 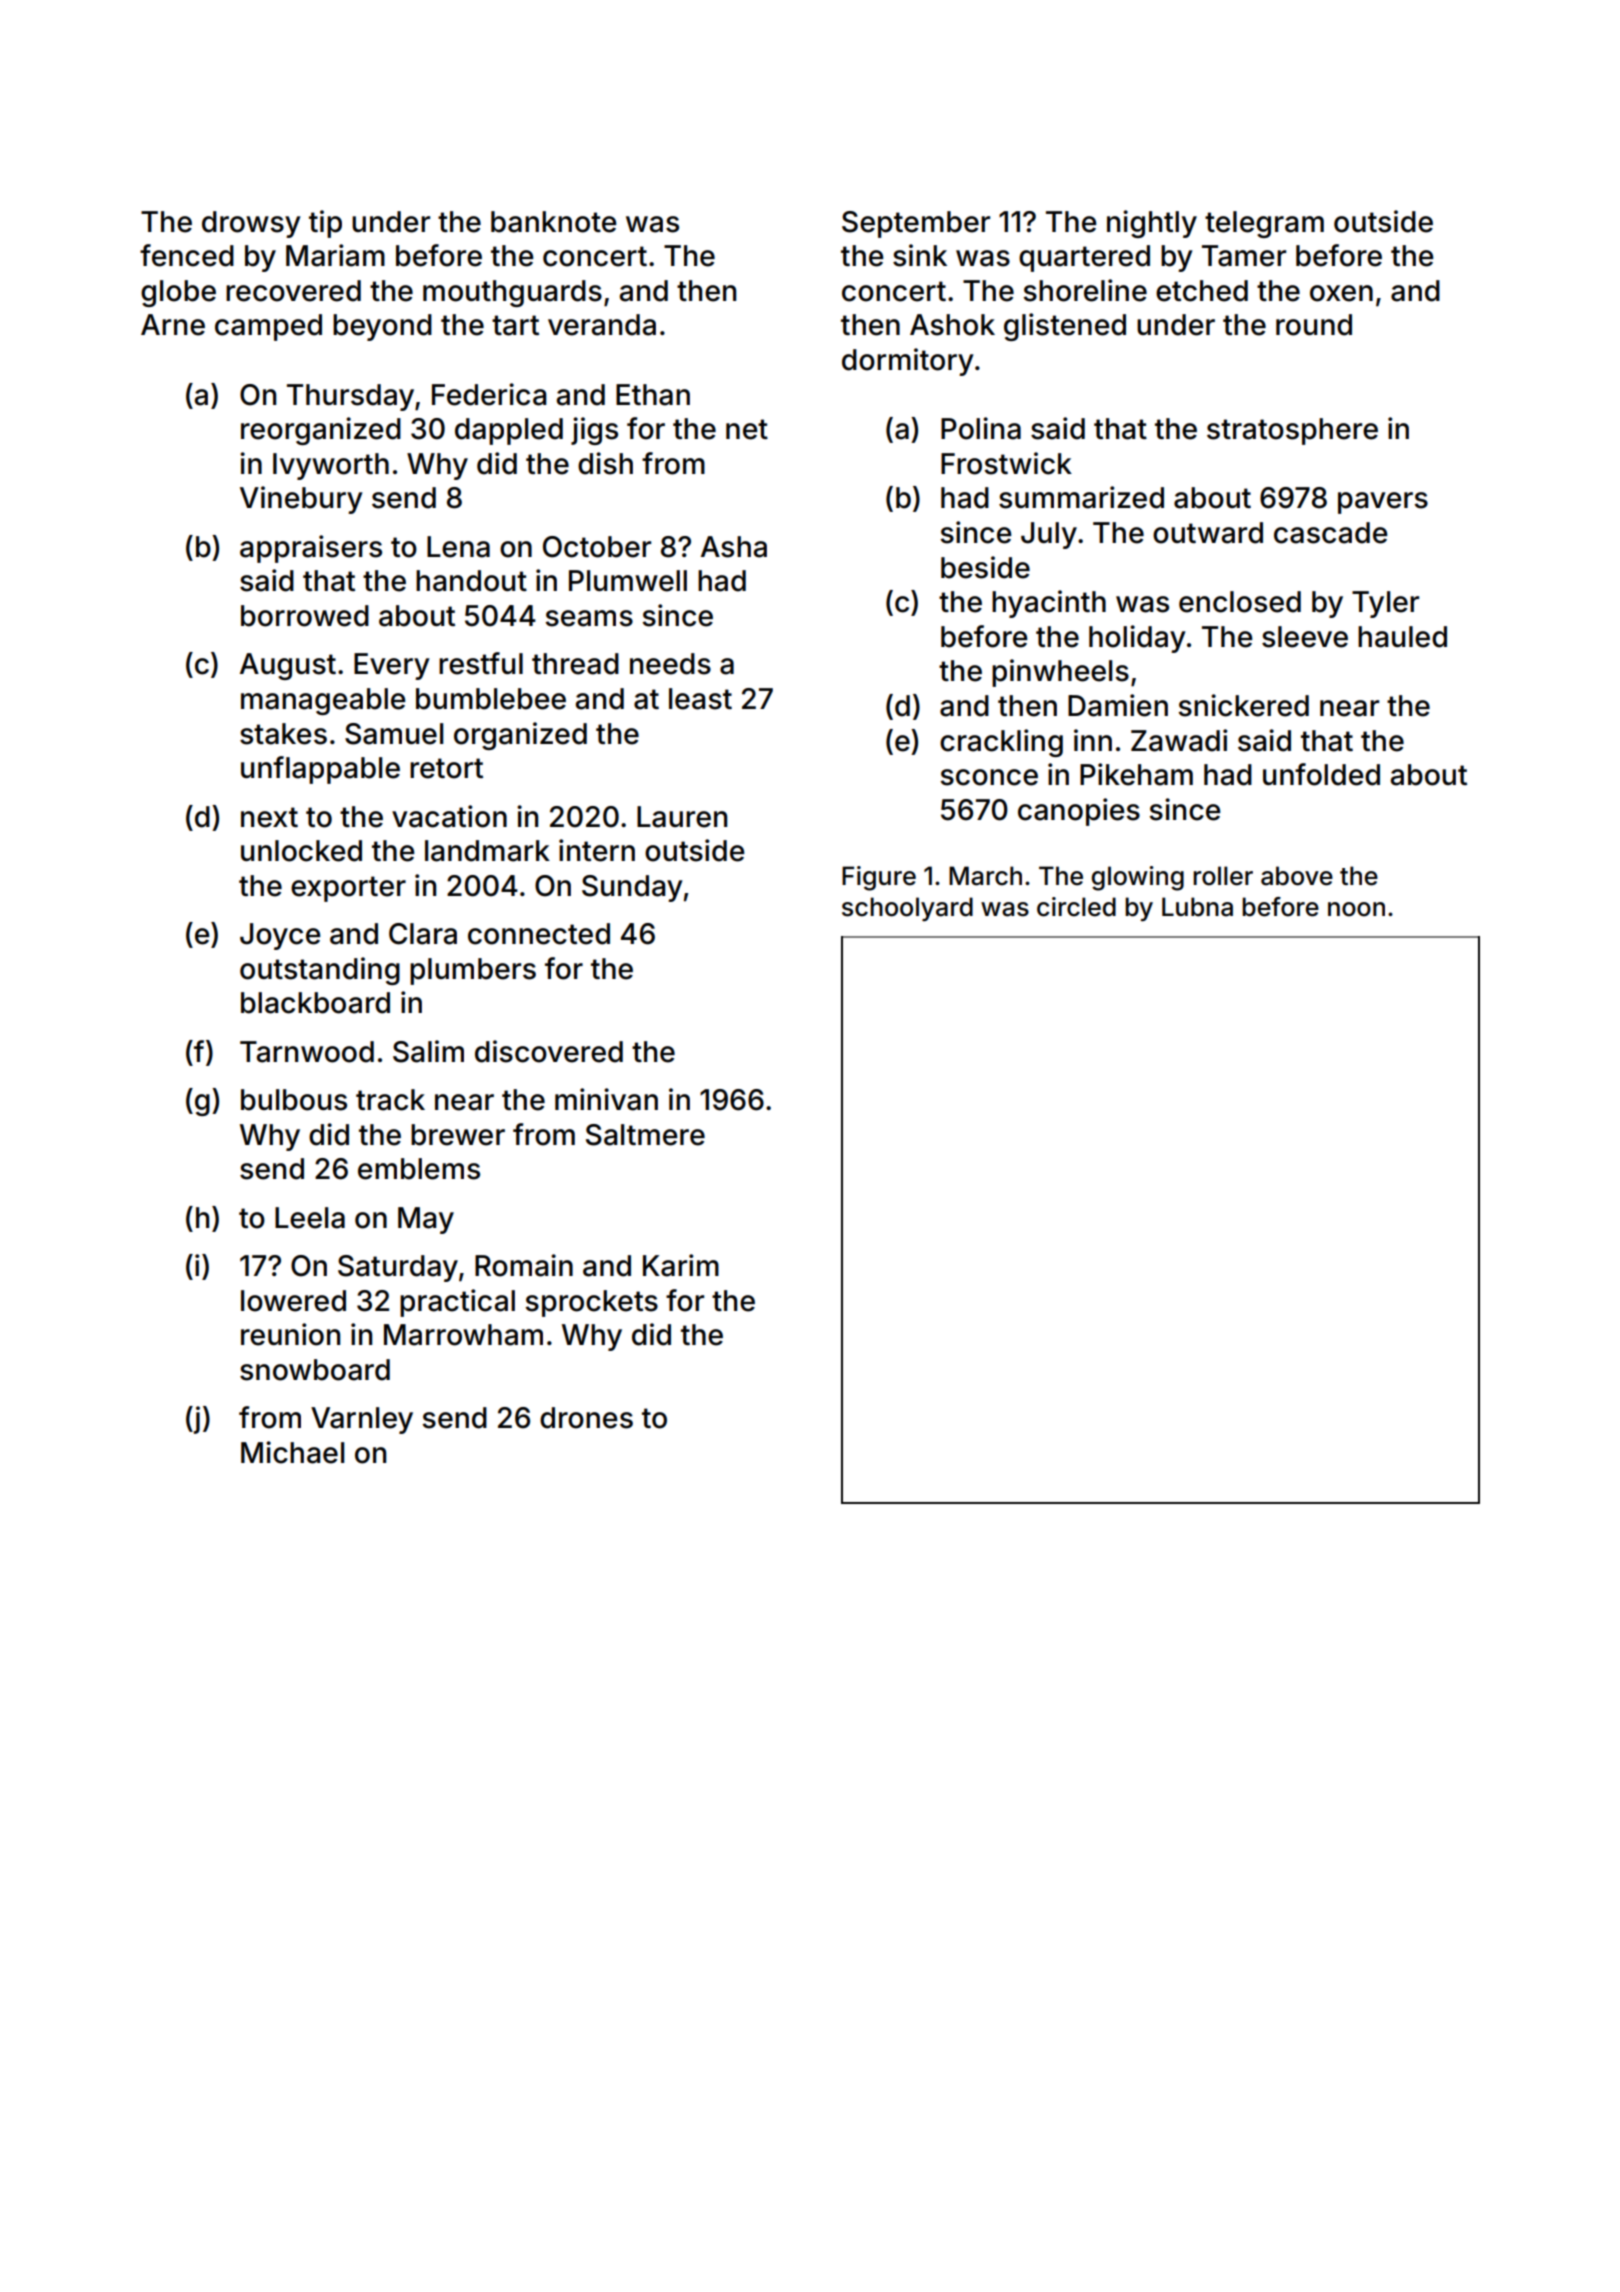 What do you see at coordinates (1297, 876) in the screenshot?
I see `above` at bounding box center [1297, 876].
